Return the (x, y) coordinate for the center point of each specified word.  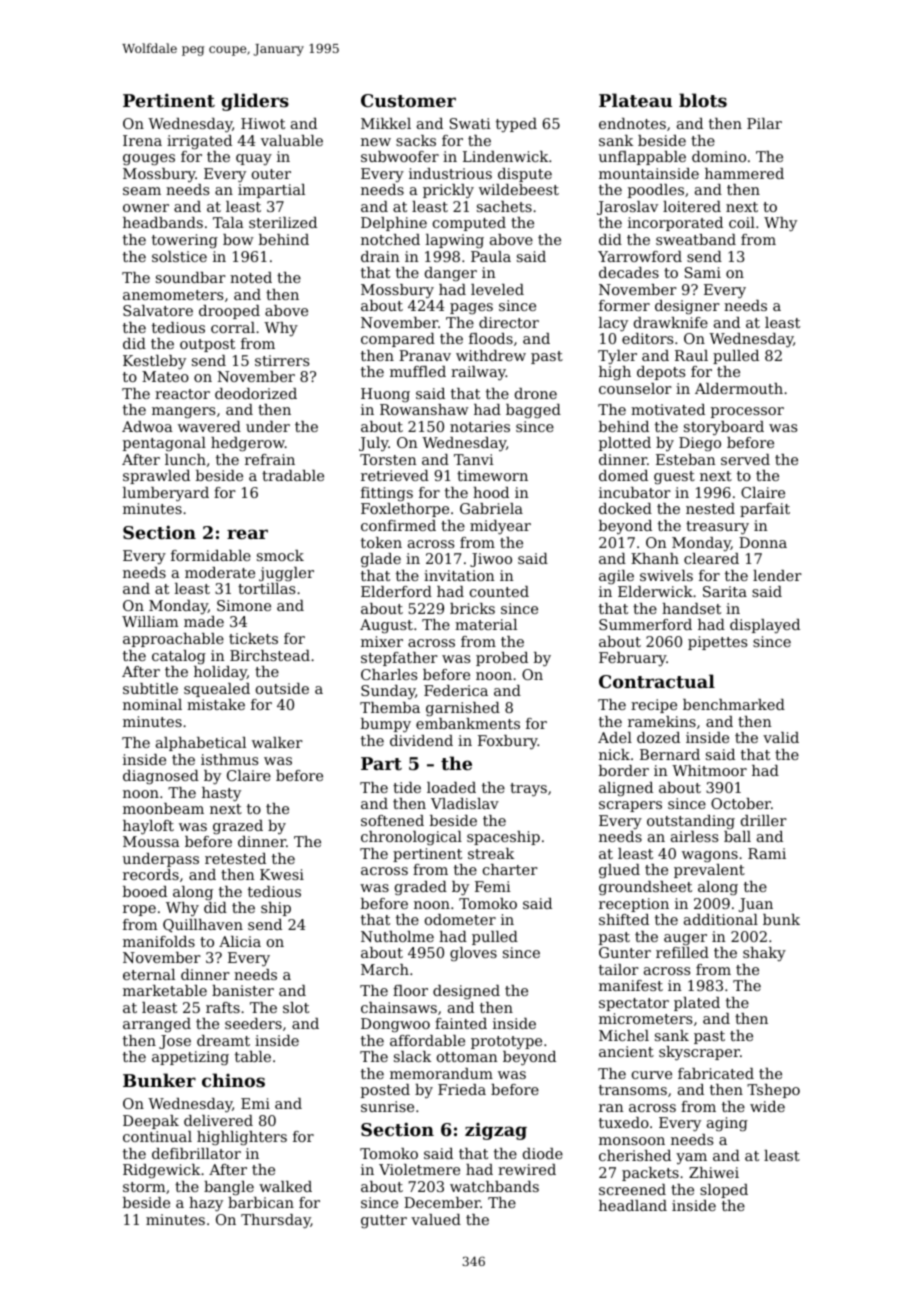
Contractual (657, 681)
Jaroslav (627, 208)
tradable (293, 475)
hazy (206, 1204)
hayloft (148, 827)
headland (633, 1205)
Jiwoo (491, 560)
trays (528, 790)
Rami (767, 853)
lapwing (455, 241)
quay (254, 159)
